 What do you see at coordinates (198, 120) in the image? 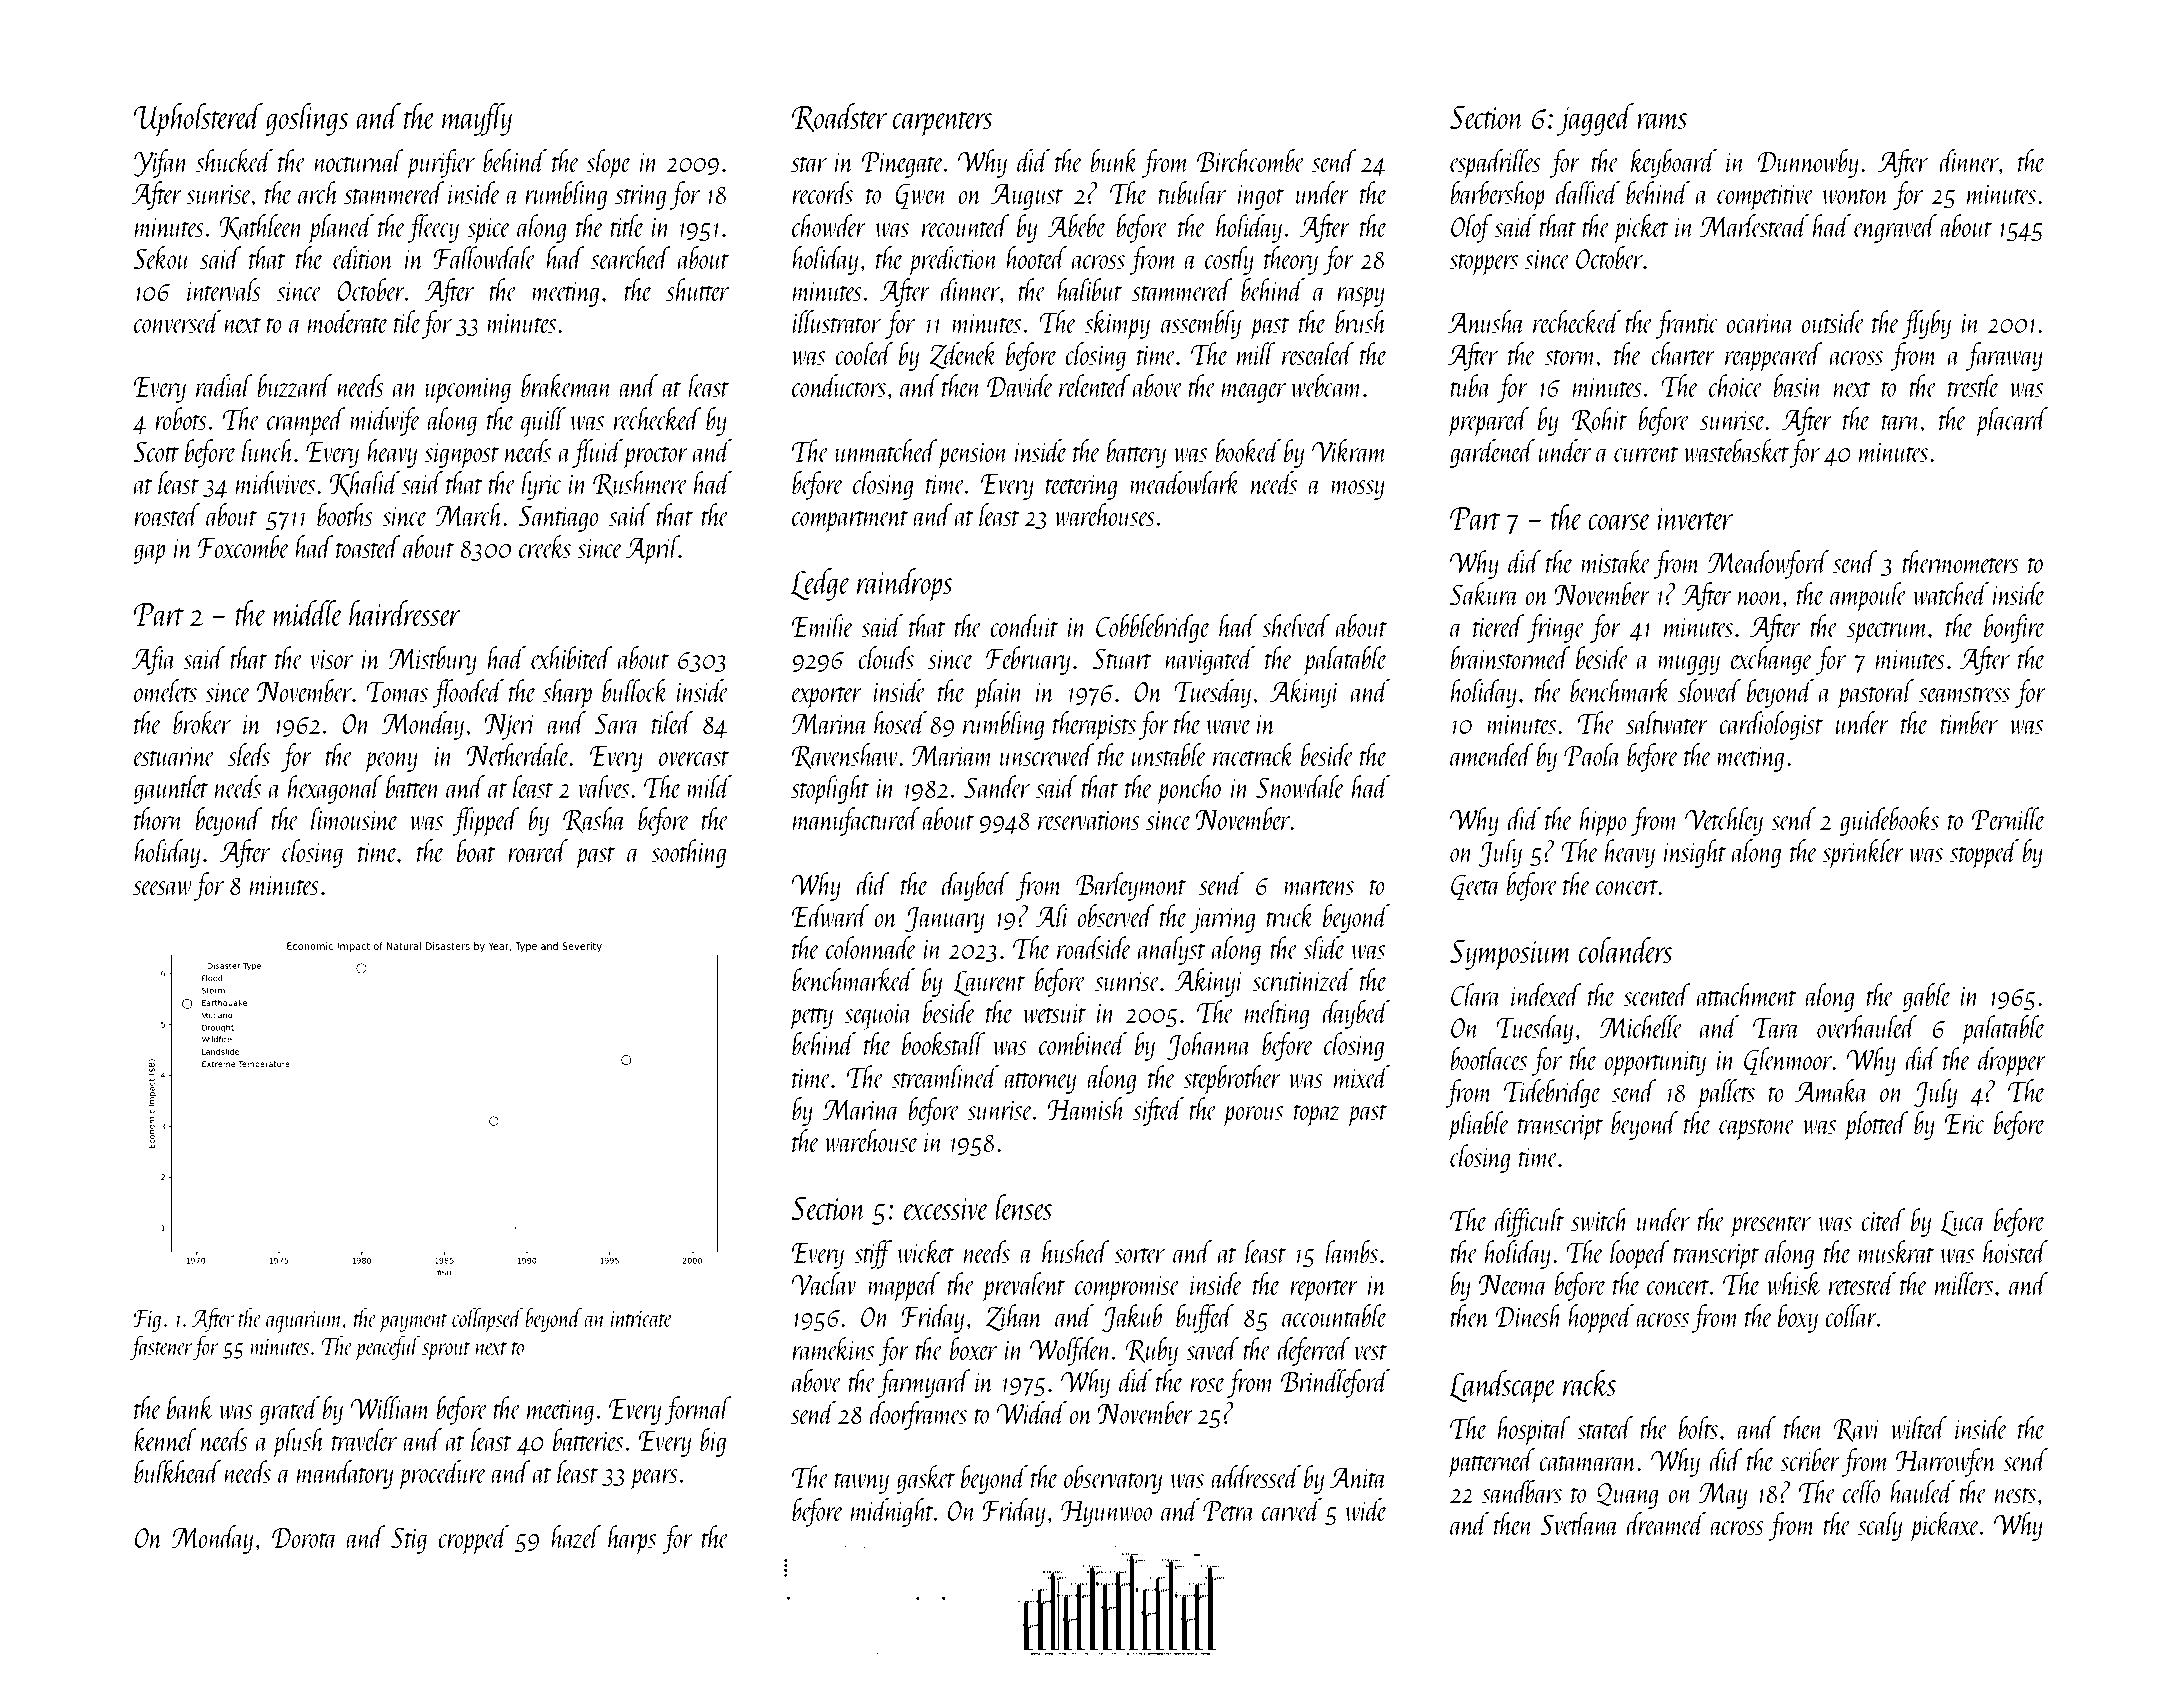
I see `Upholstered` at bounding box center [198, 120].
